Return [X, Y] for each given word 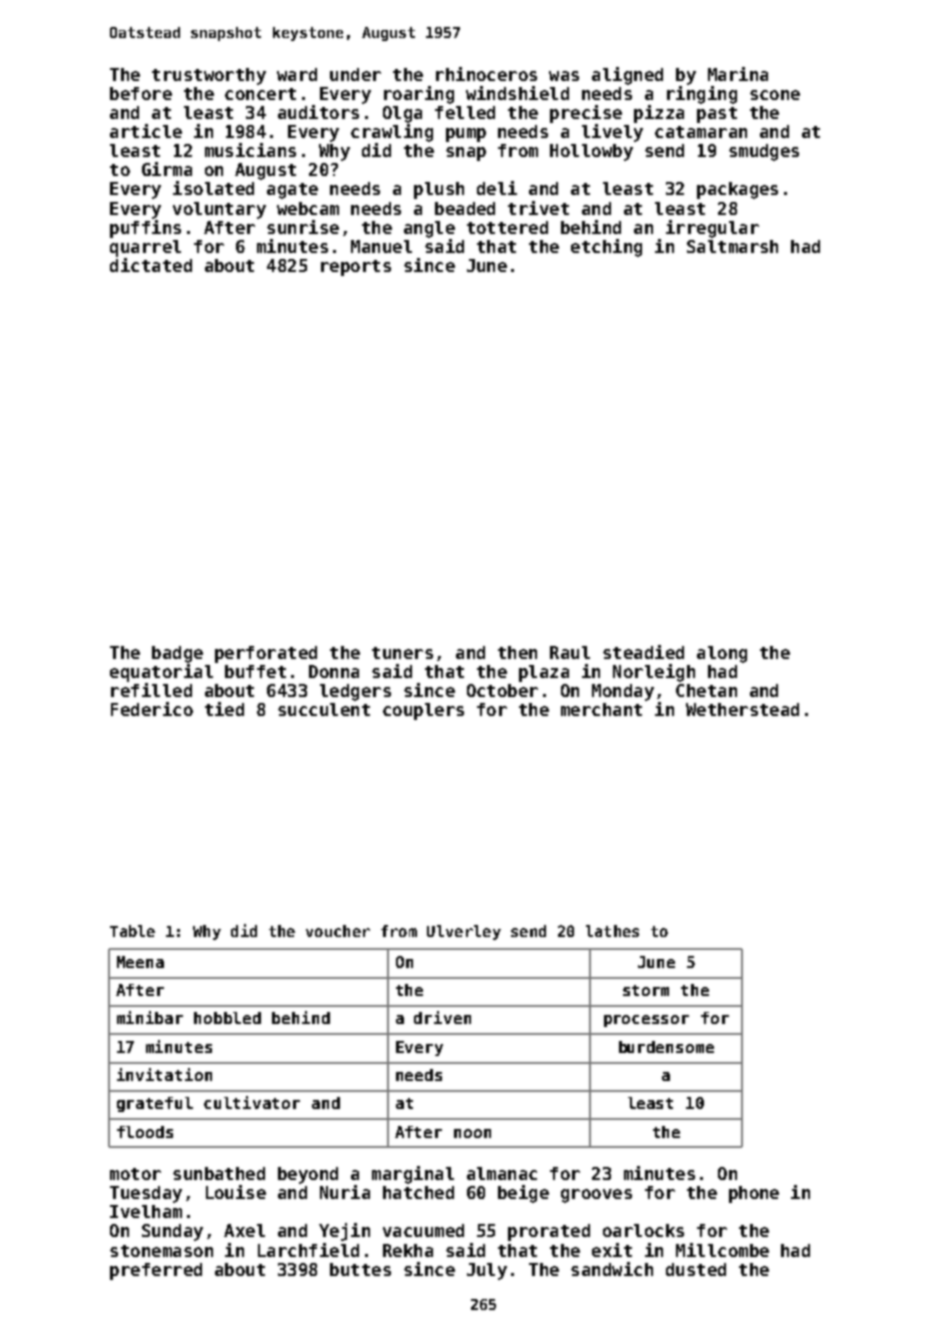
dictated [151, 265]
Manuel [381, 246]
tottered [507, 227]
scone [775, 95]
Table [132, 931]
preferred [156, 1271]
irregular [712, 229]
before [141, 93]
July [487, 1271]
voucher [338, 931]
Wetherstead [742, 709]
